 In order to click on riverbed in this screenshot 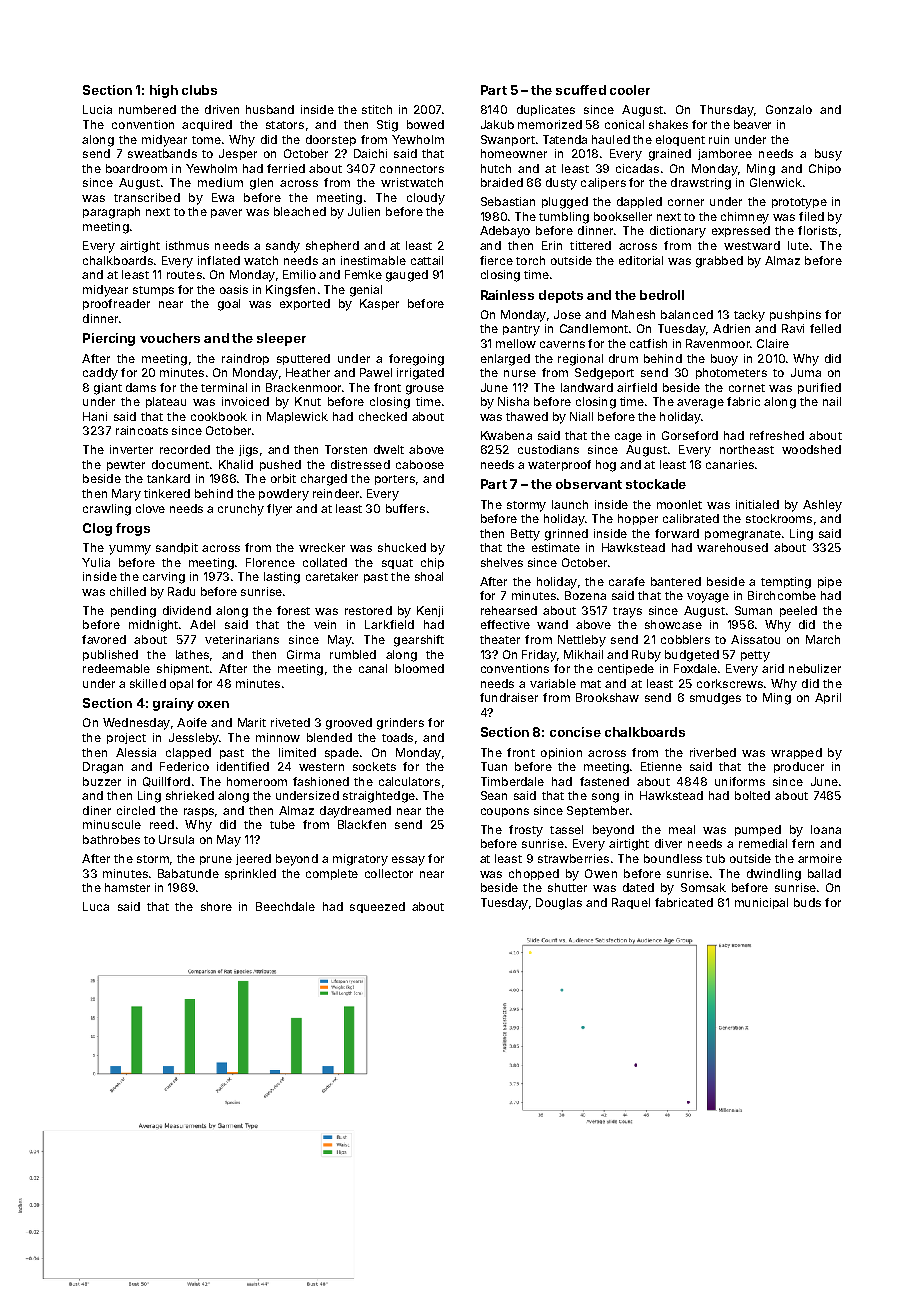, I will do `click(713, 752)`.
